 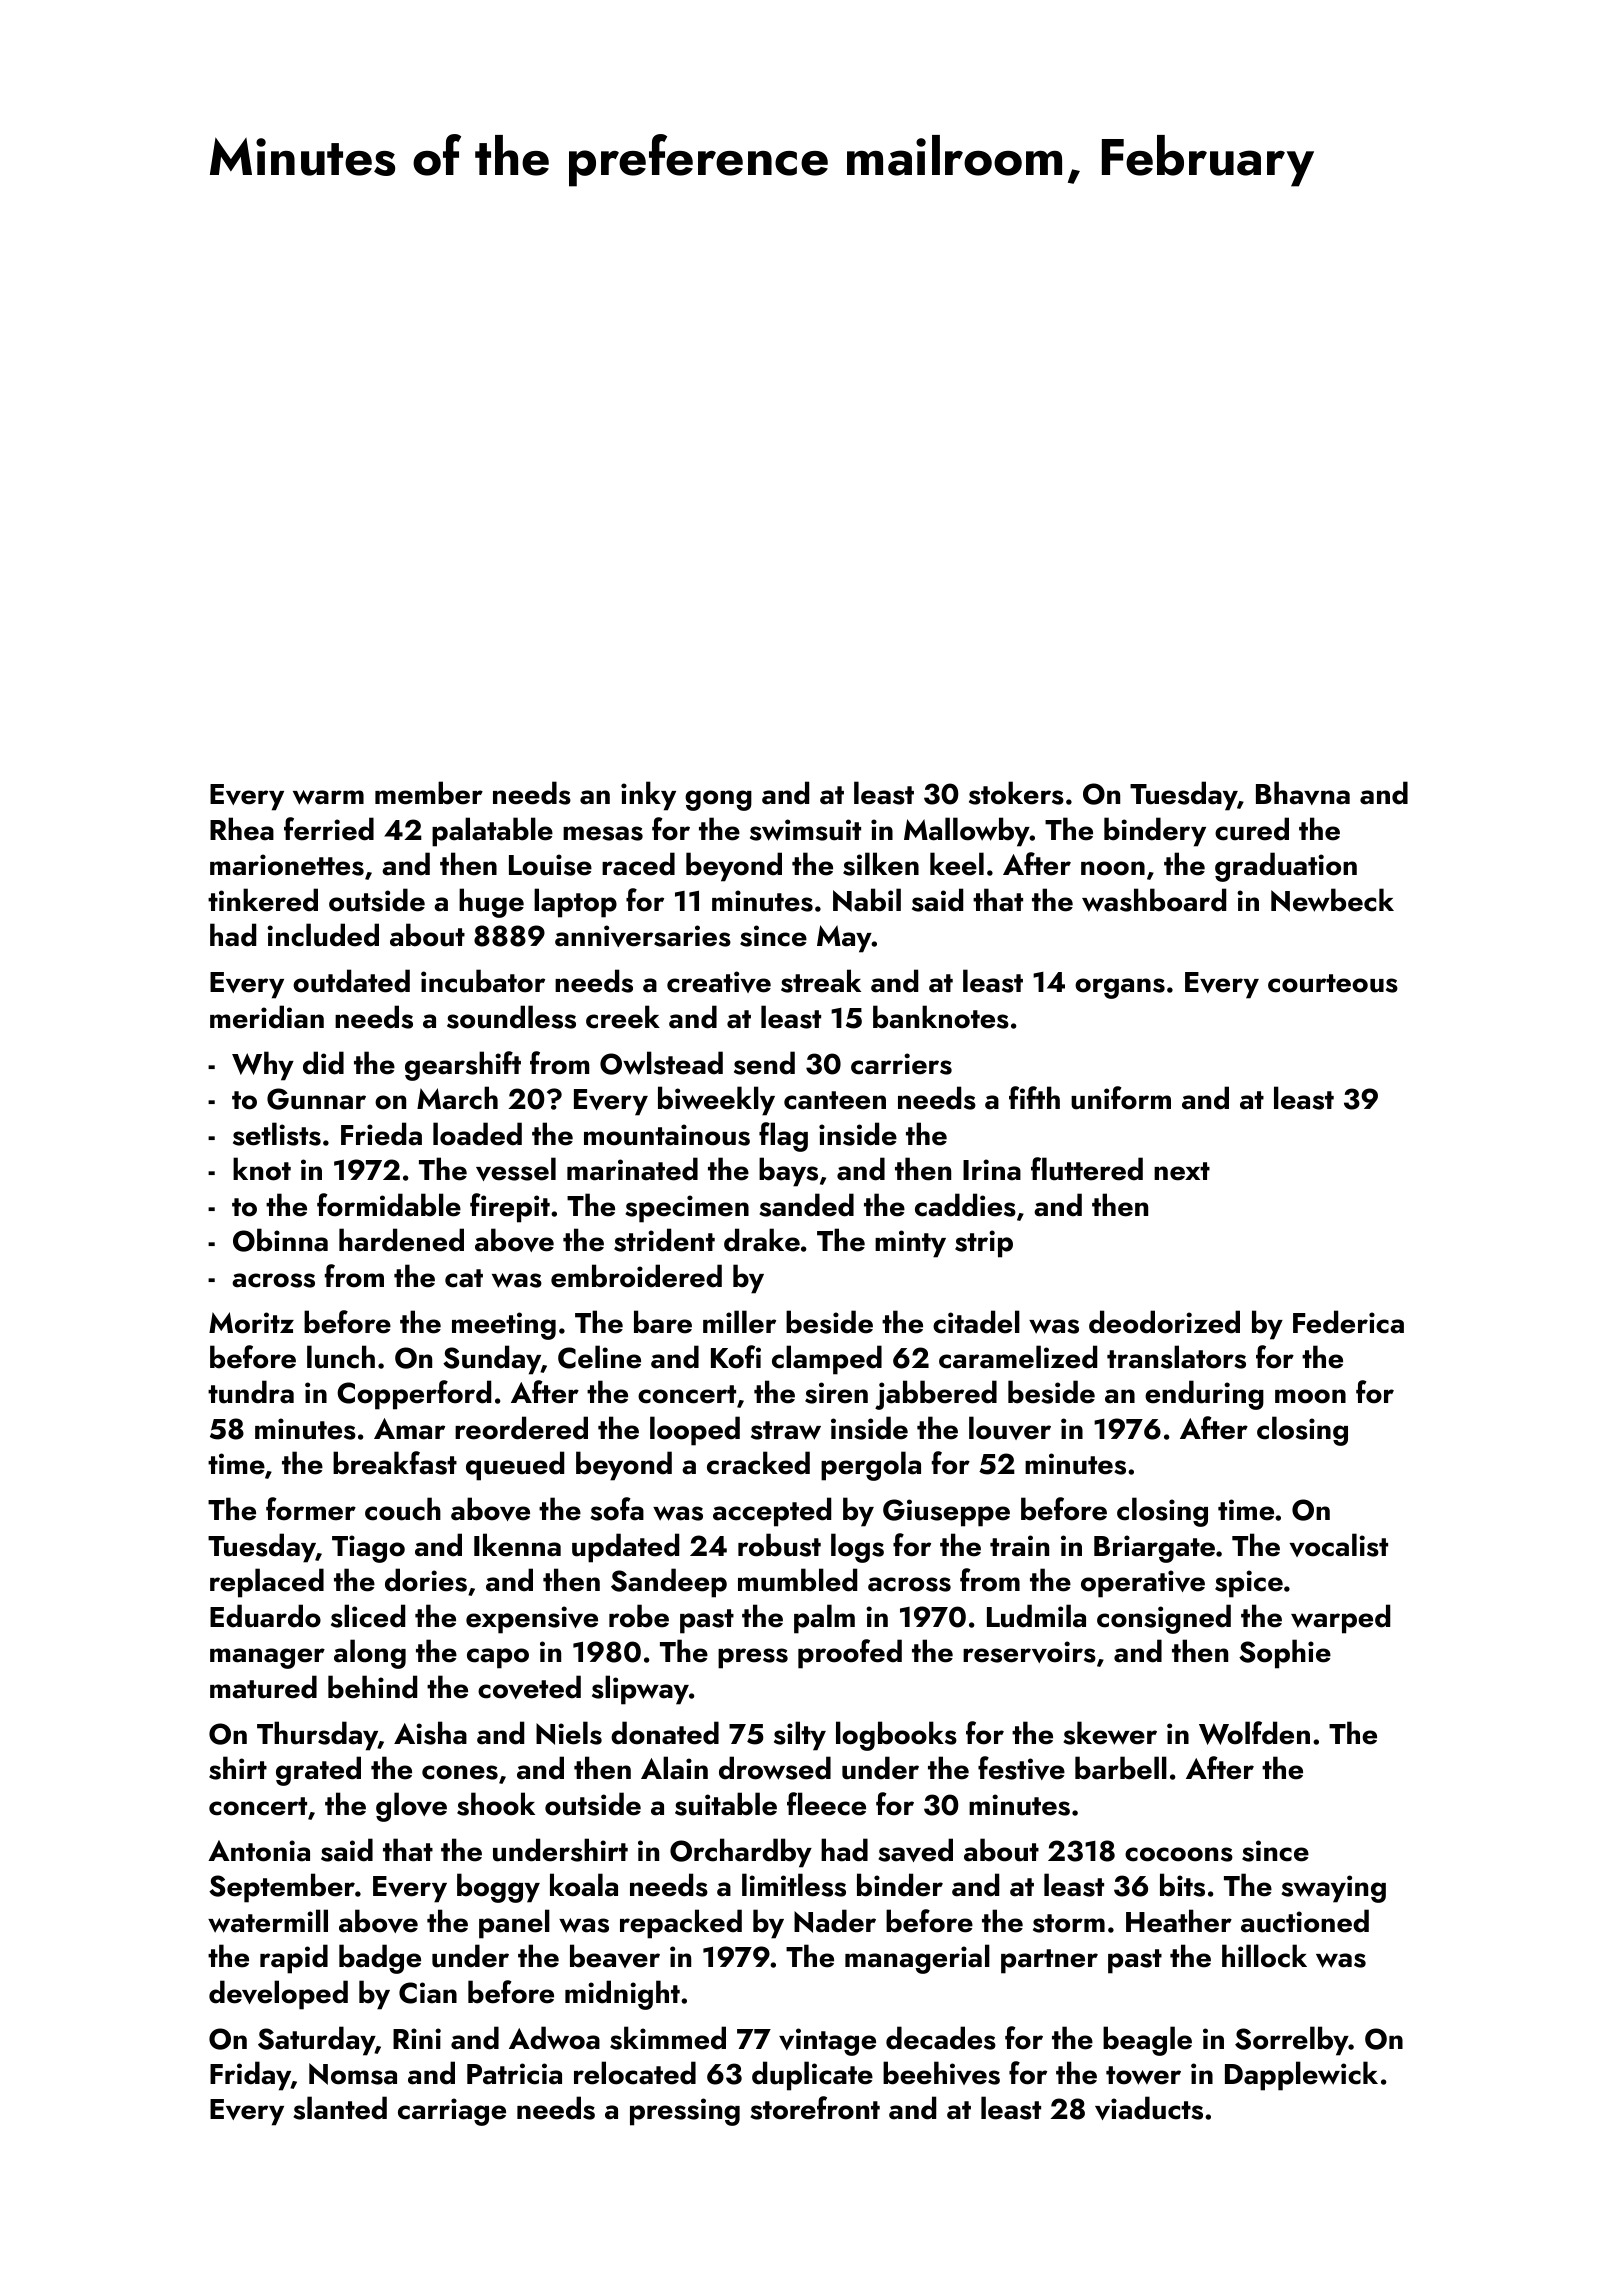 I want to click on inky, so click(x=648, y=796).
